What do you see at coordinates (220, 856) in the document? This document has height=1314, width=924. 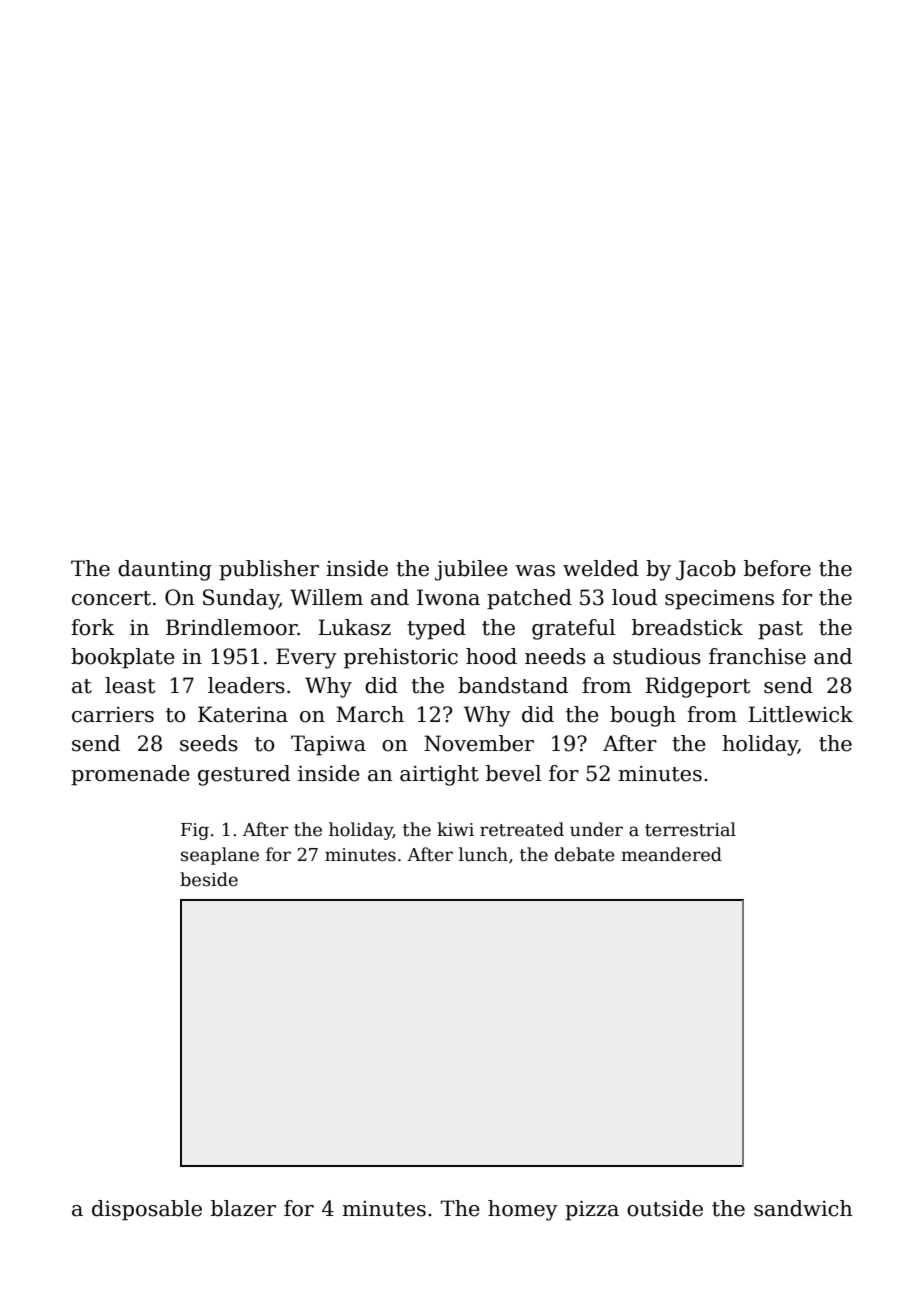 I see `seaplane` at bounding box center [220, 856].
